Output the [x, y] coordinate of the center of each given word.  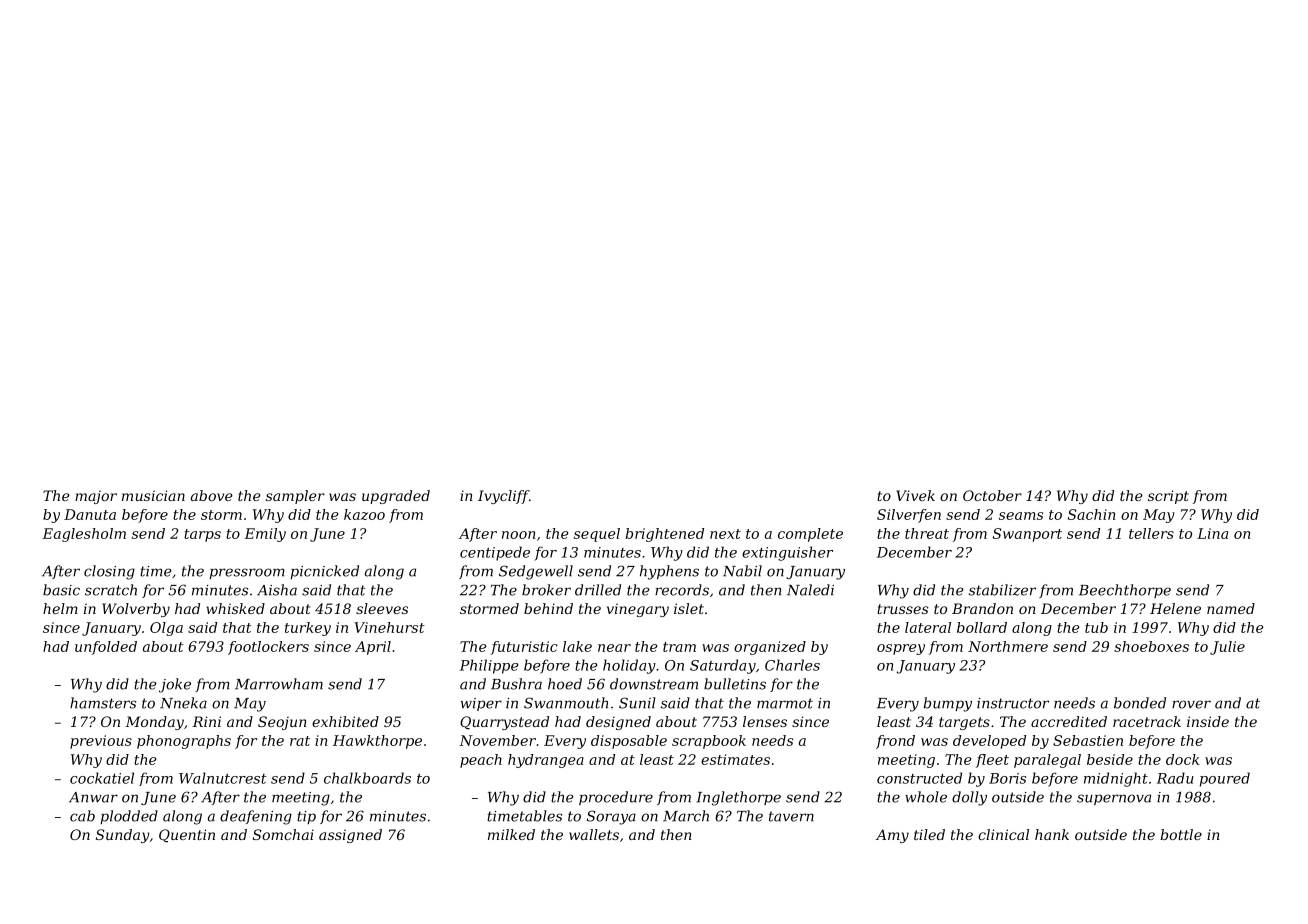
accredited [1069, 721]
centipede [495, 553]
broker [546, 590]
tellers [1151, 533]
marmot [785, 703]
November [497, 740]
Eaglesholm [84, 535]
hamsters [103, 703]
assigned [350, 836]
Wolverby [136, 610]
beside [1110, 759]
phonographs [184, 742]
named [1231, 608]
